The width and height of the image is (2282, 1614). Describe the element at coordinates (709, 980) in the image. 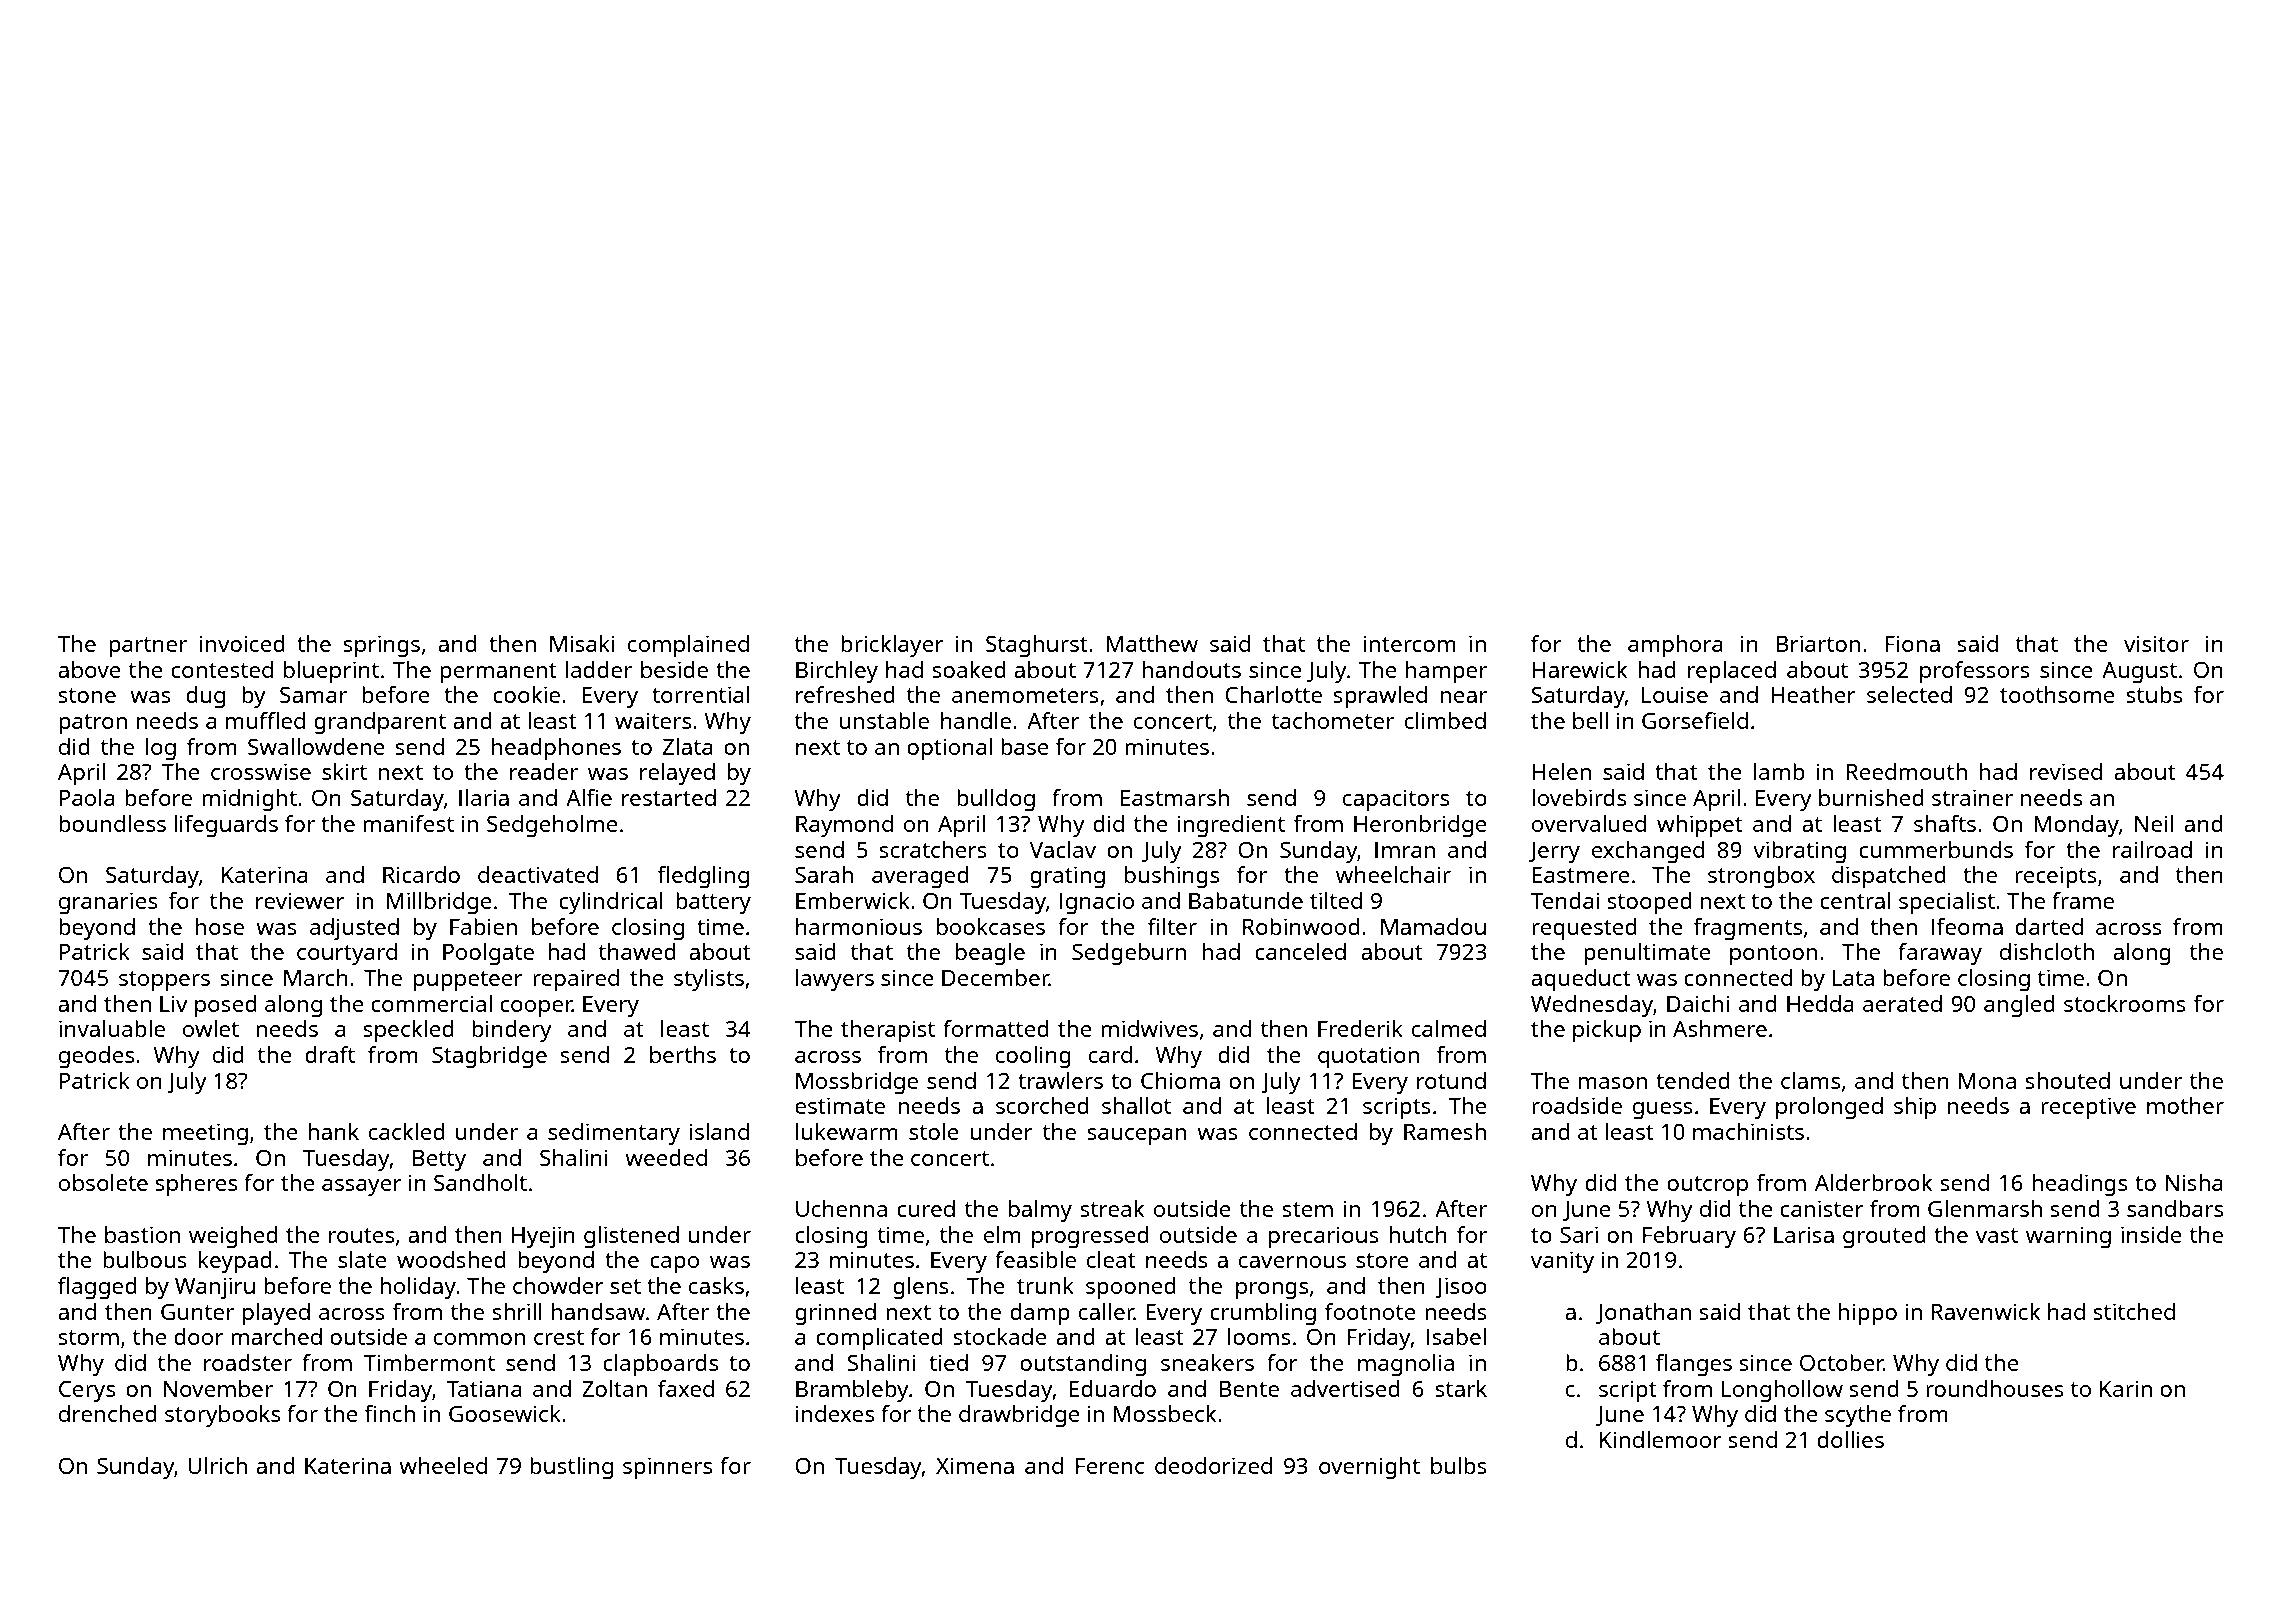

I see `stylists` at that location.
